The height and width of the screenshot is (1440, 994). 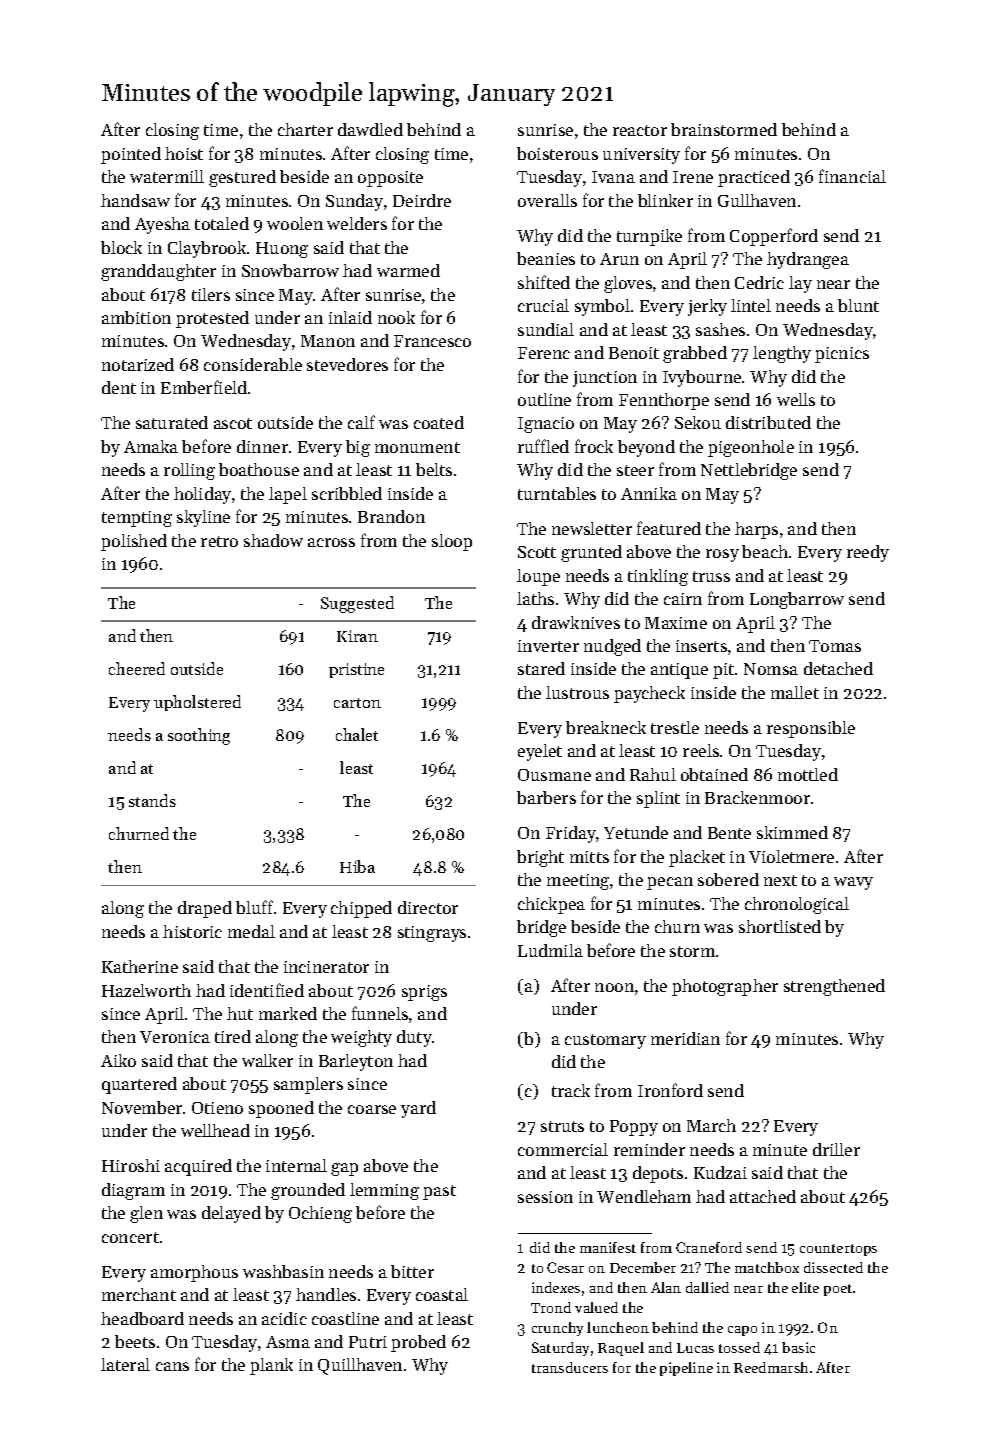 I want to click on Copperford, so click(x=774, y=237).
